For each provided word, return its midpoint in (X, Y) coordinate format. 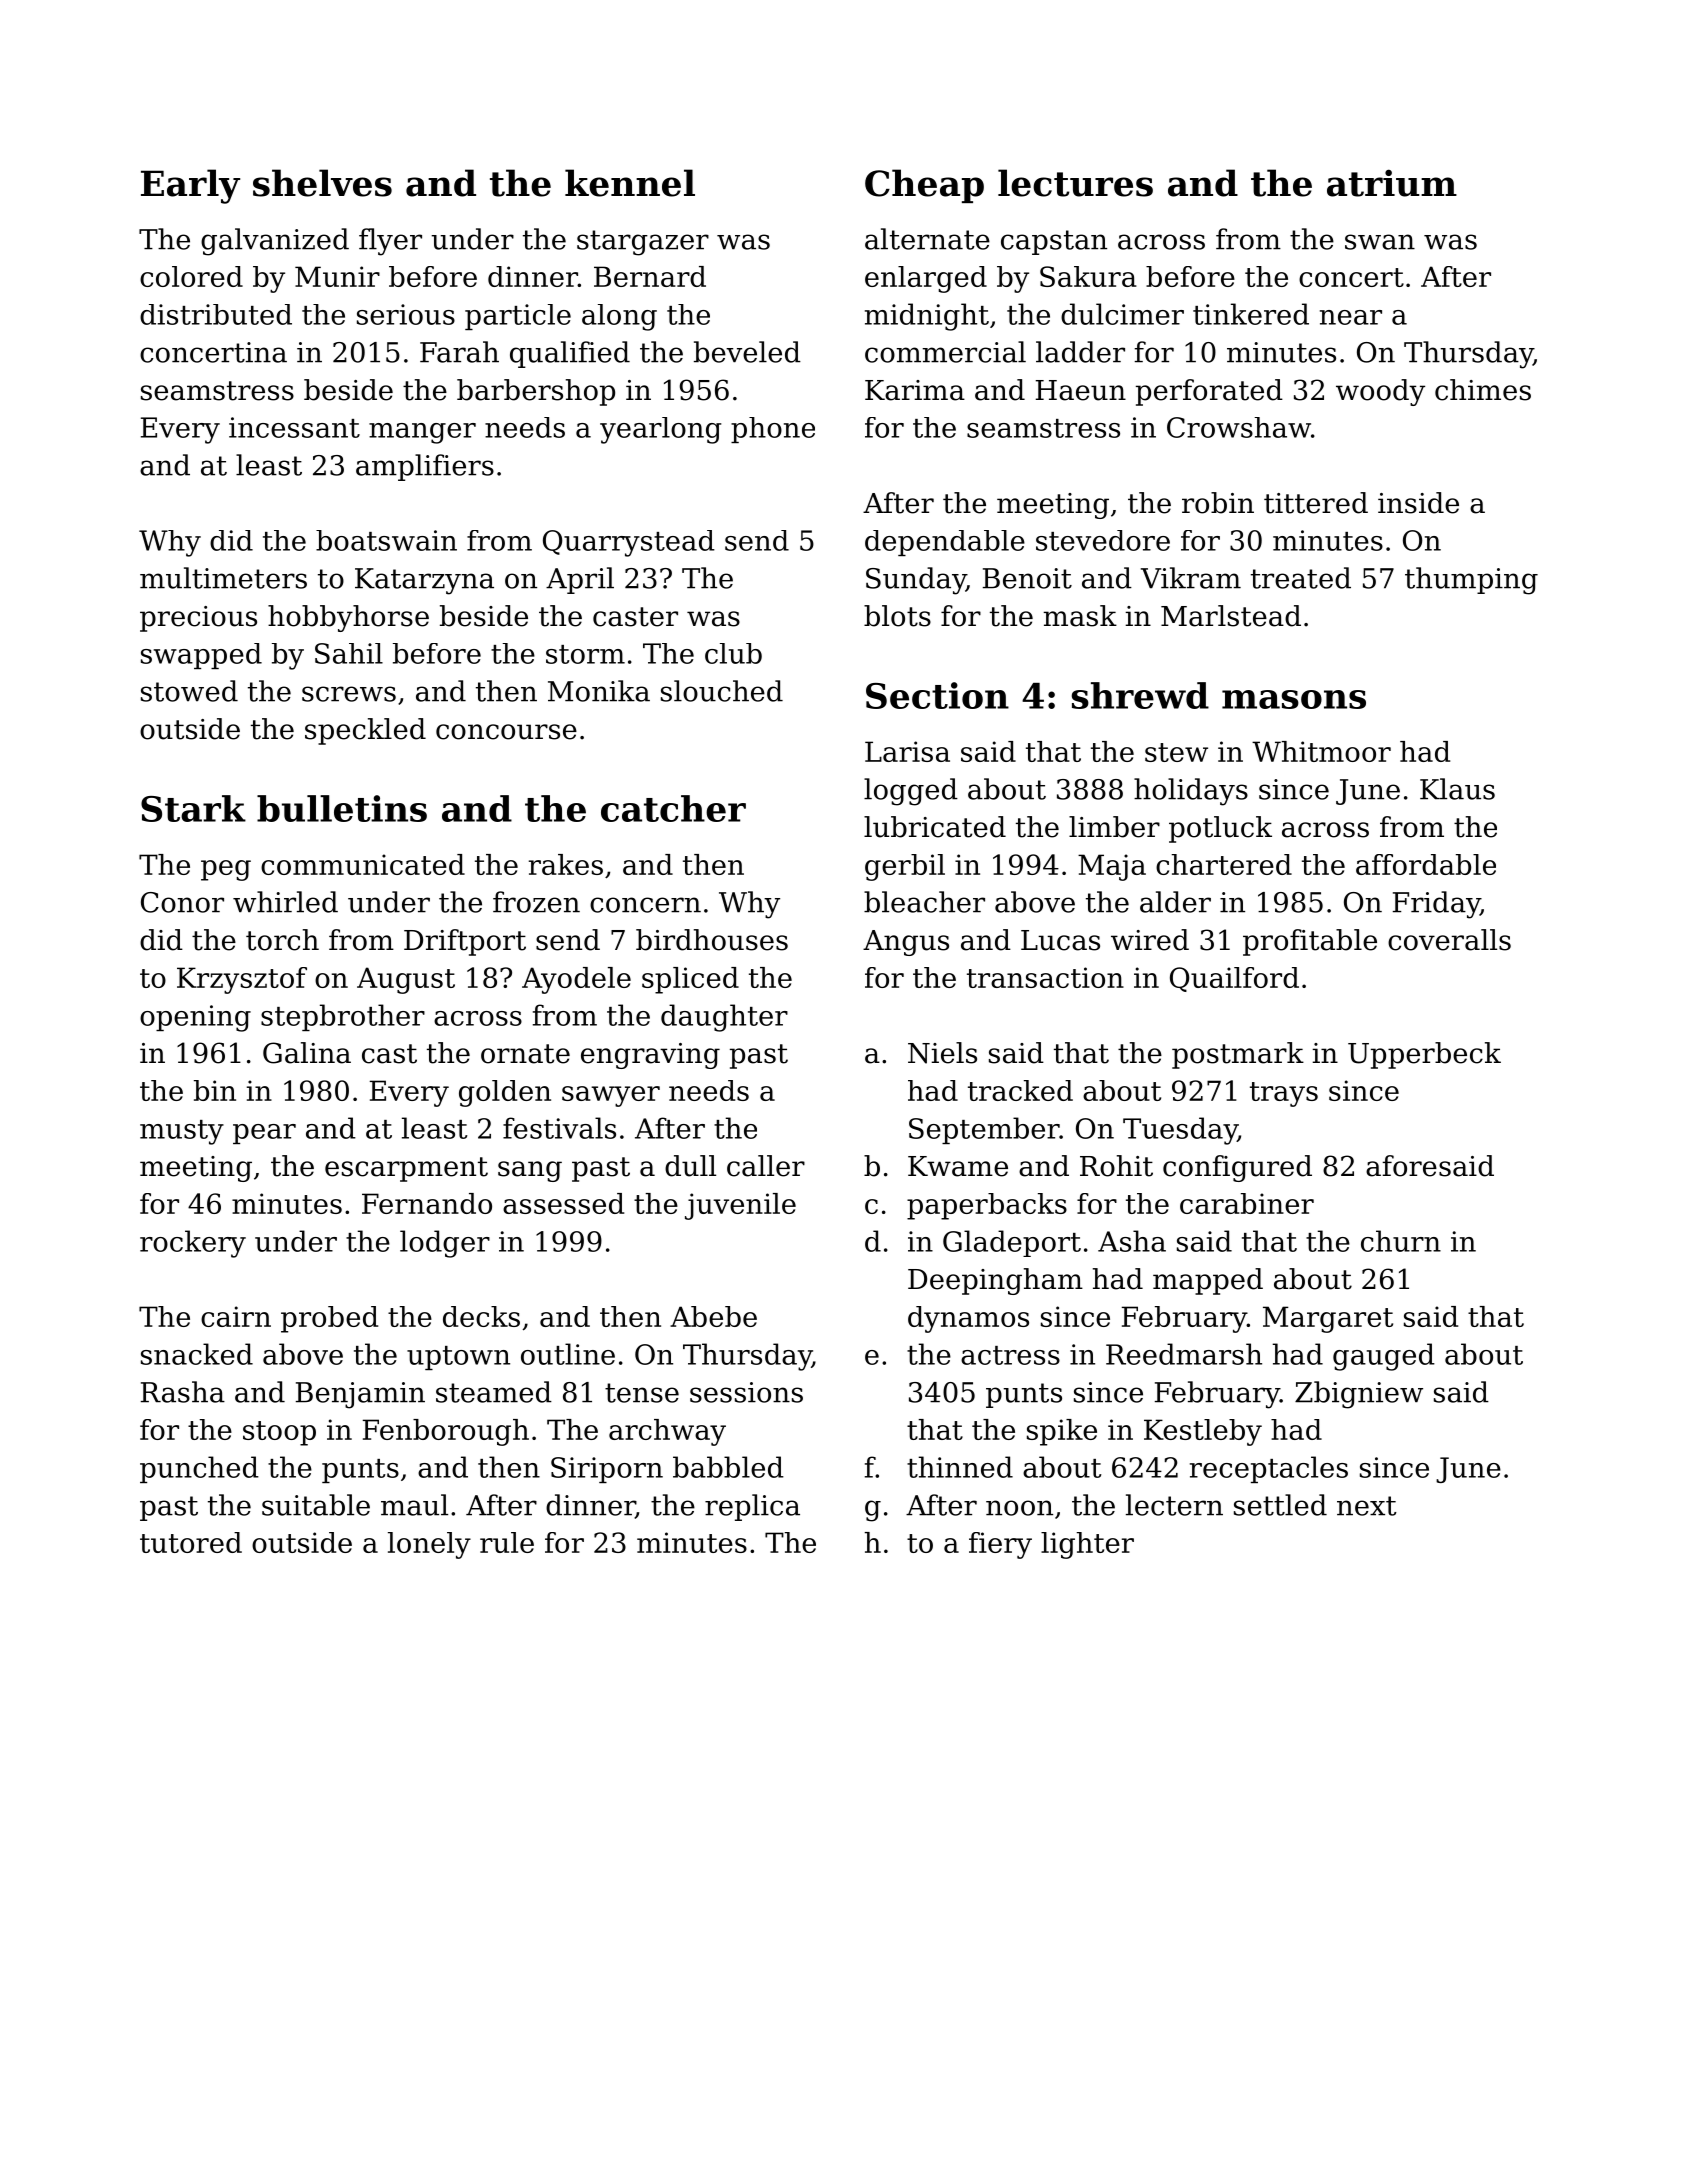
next (1367, 1506)
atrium (1392, 183)
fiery (1000, 1545)
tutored (191, 1542)
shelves (322, 183)
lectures (1075, 183)
